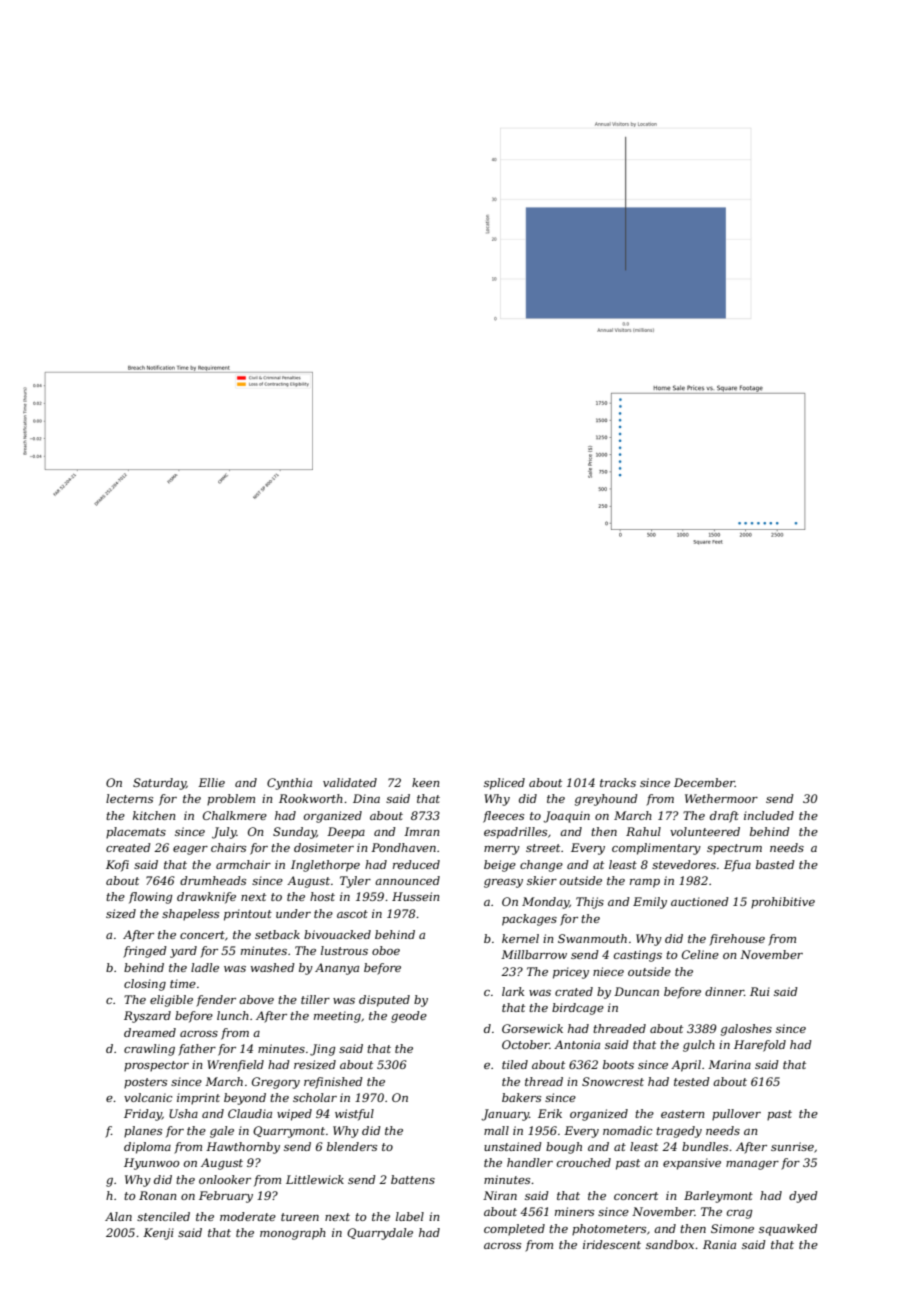 The image size is (924, 1308). I want to click on planes, so click(143, 1132).
